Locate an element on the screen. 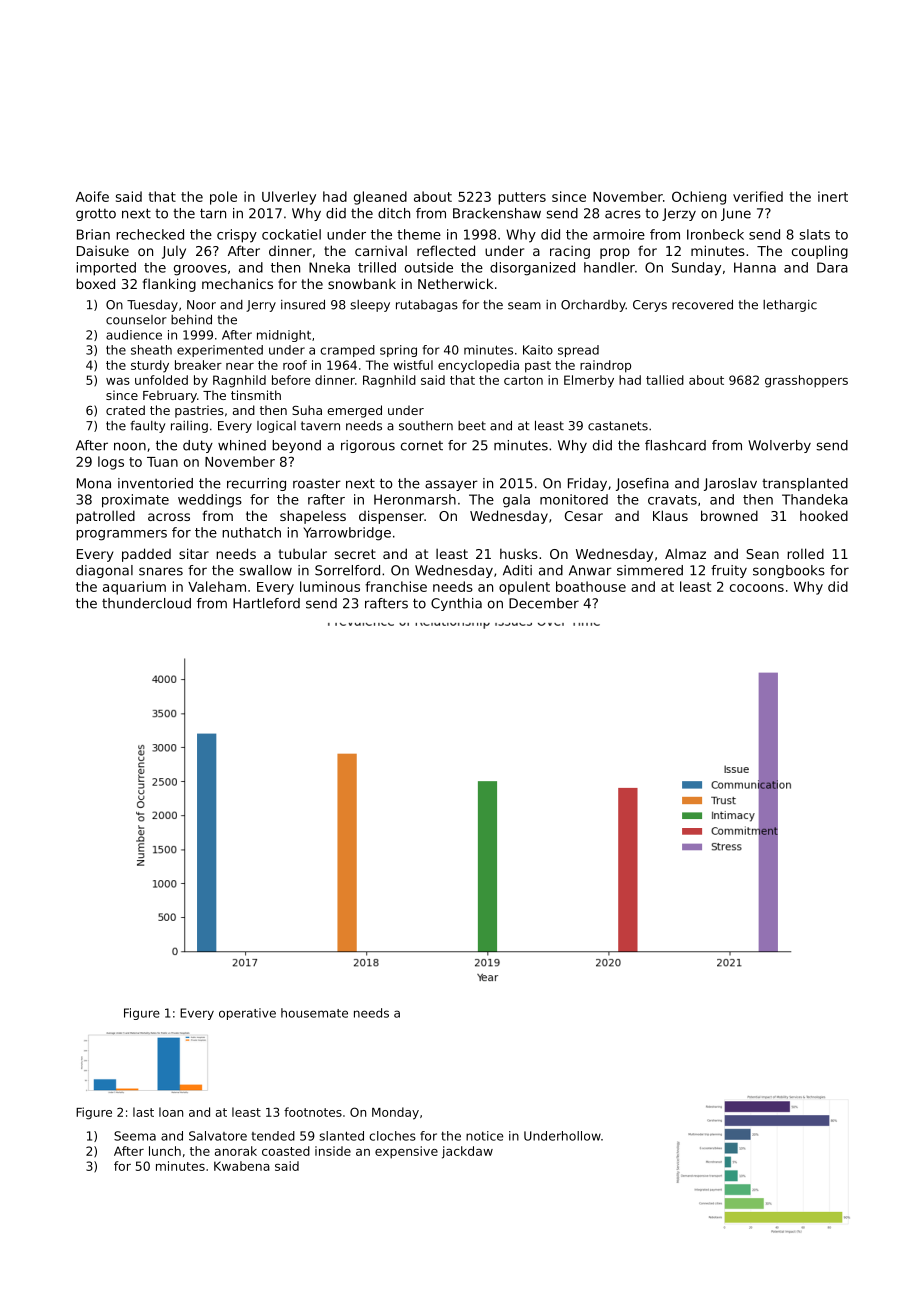  lethargic is located at coordinates (790, 305).
